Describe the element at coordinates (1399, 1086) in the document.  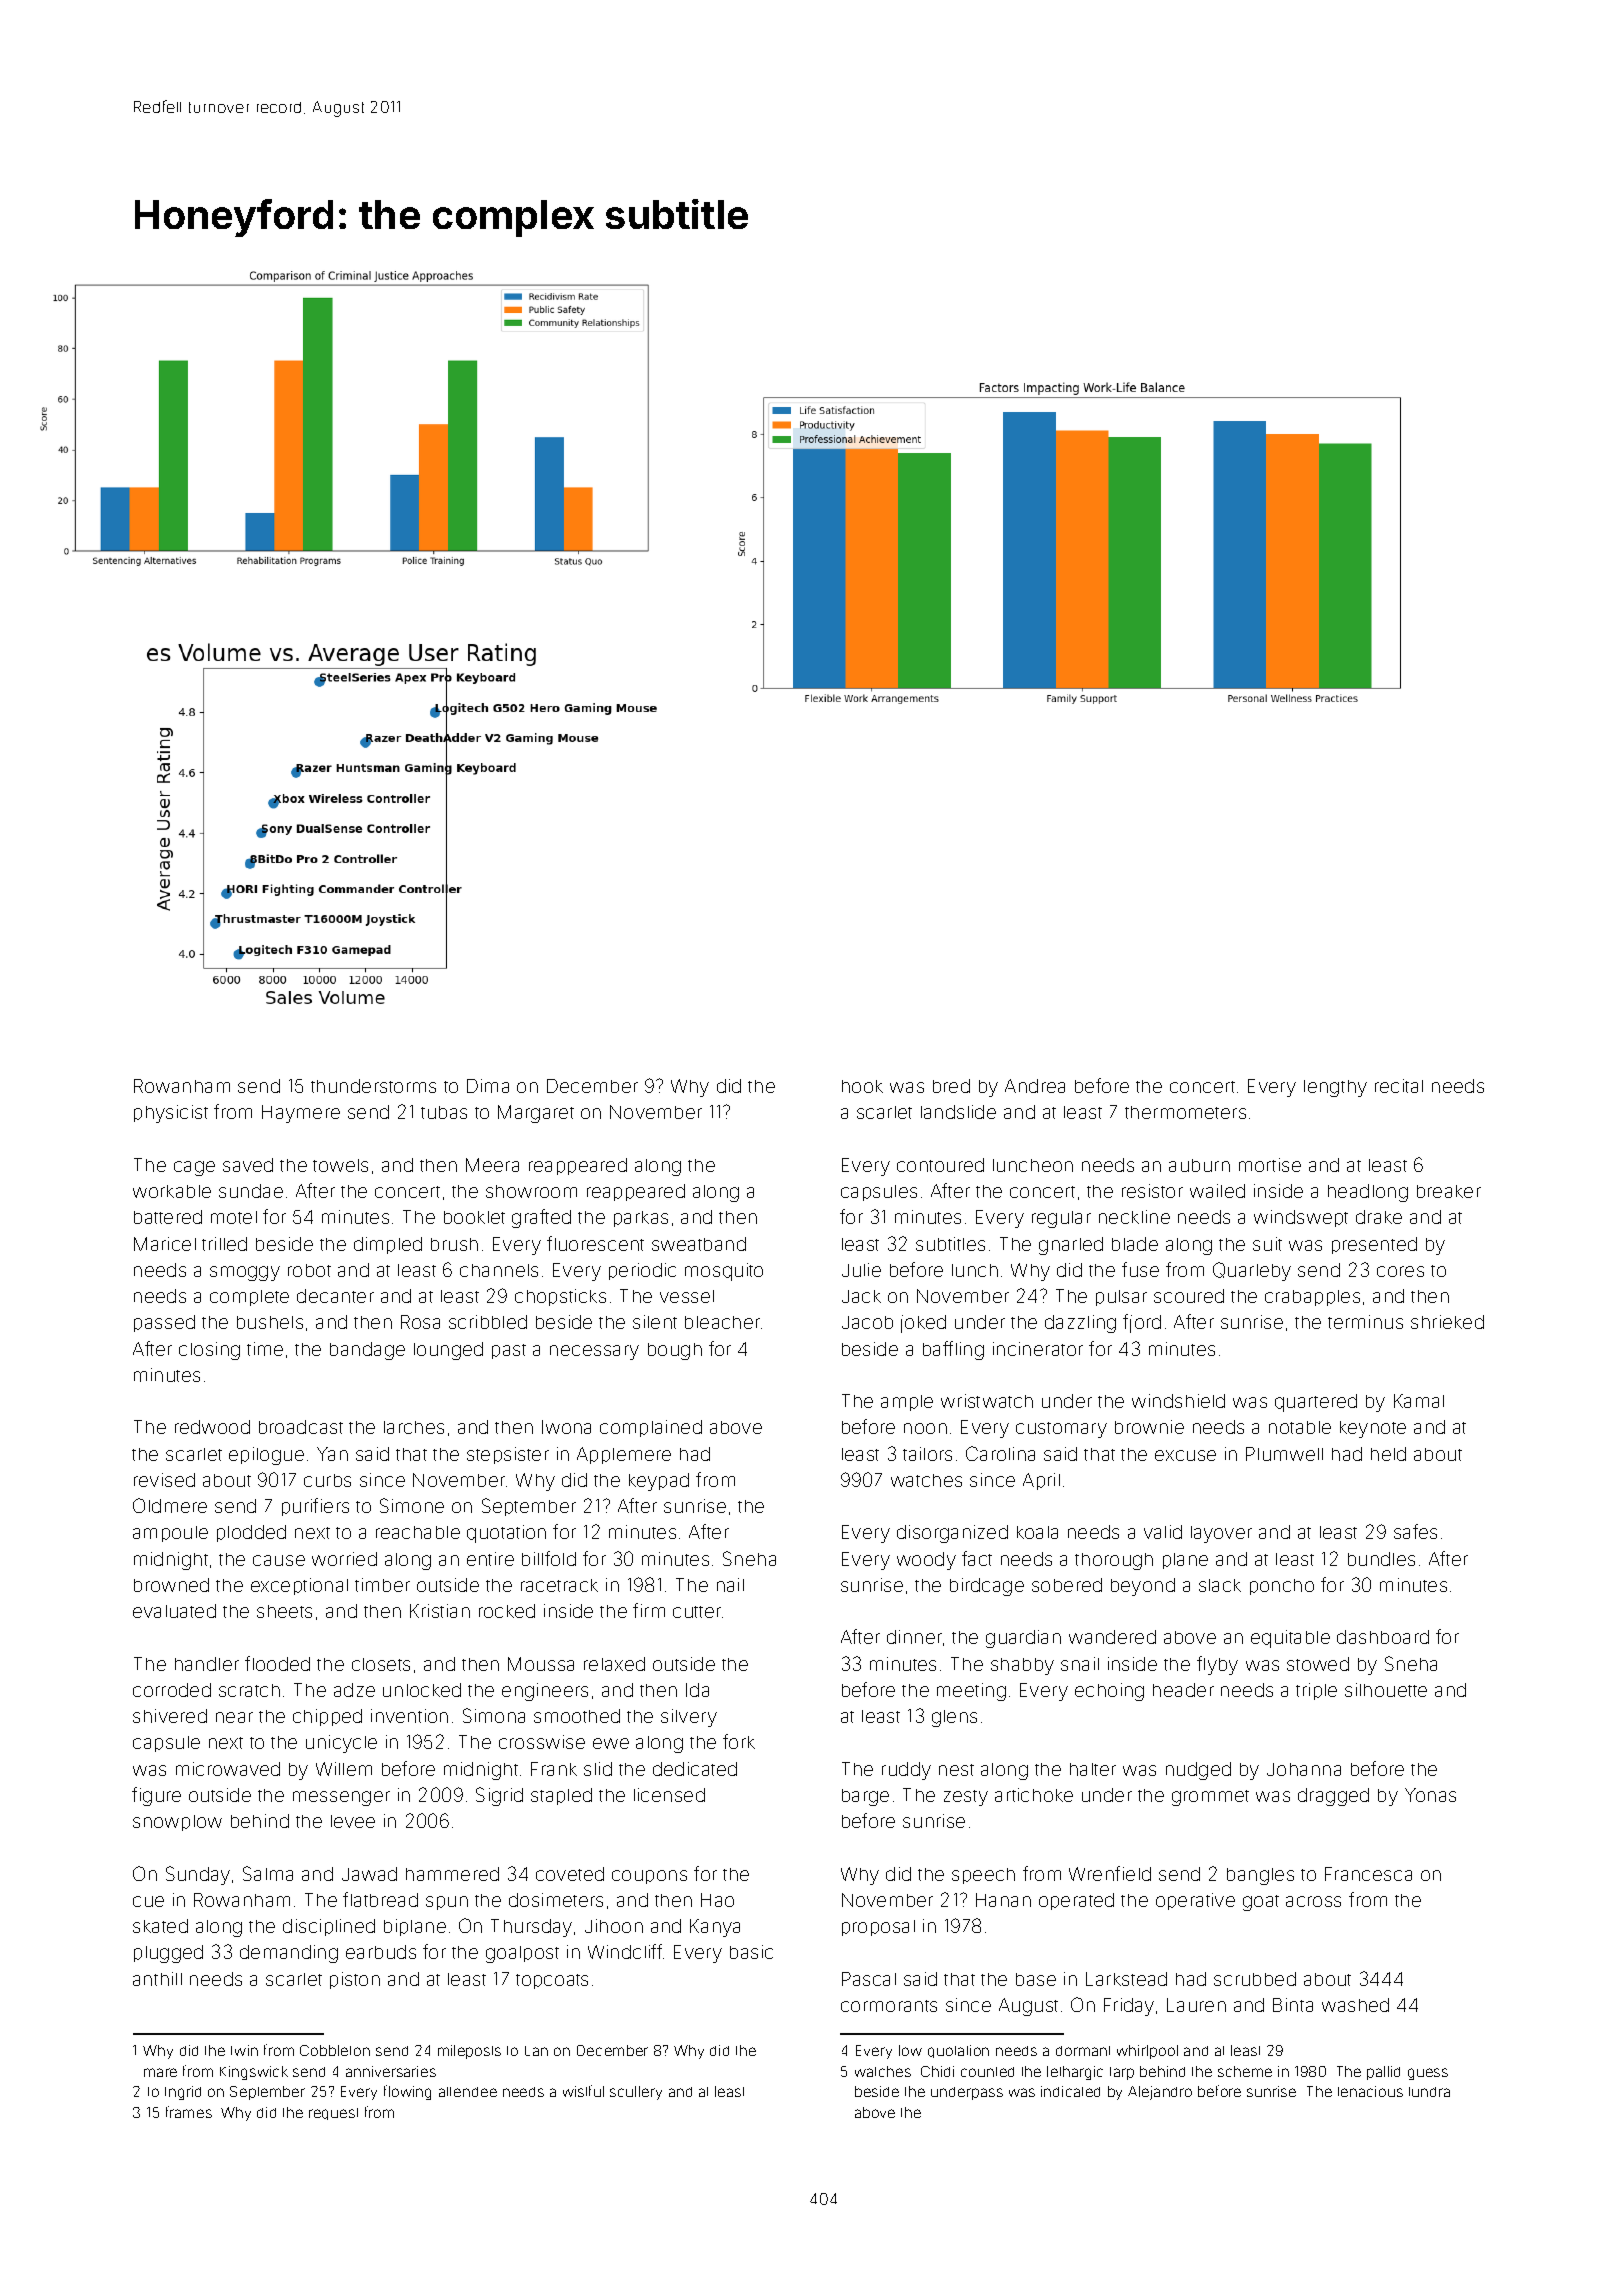
I see `recital` at that location.
